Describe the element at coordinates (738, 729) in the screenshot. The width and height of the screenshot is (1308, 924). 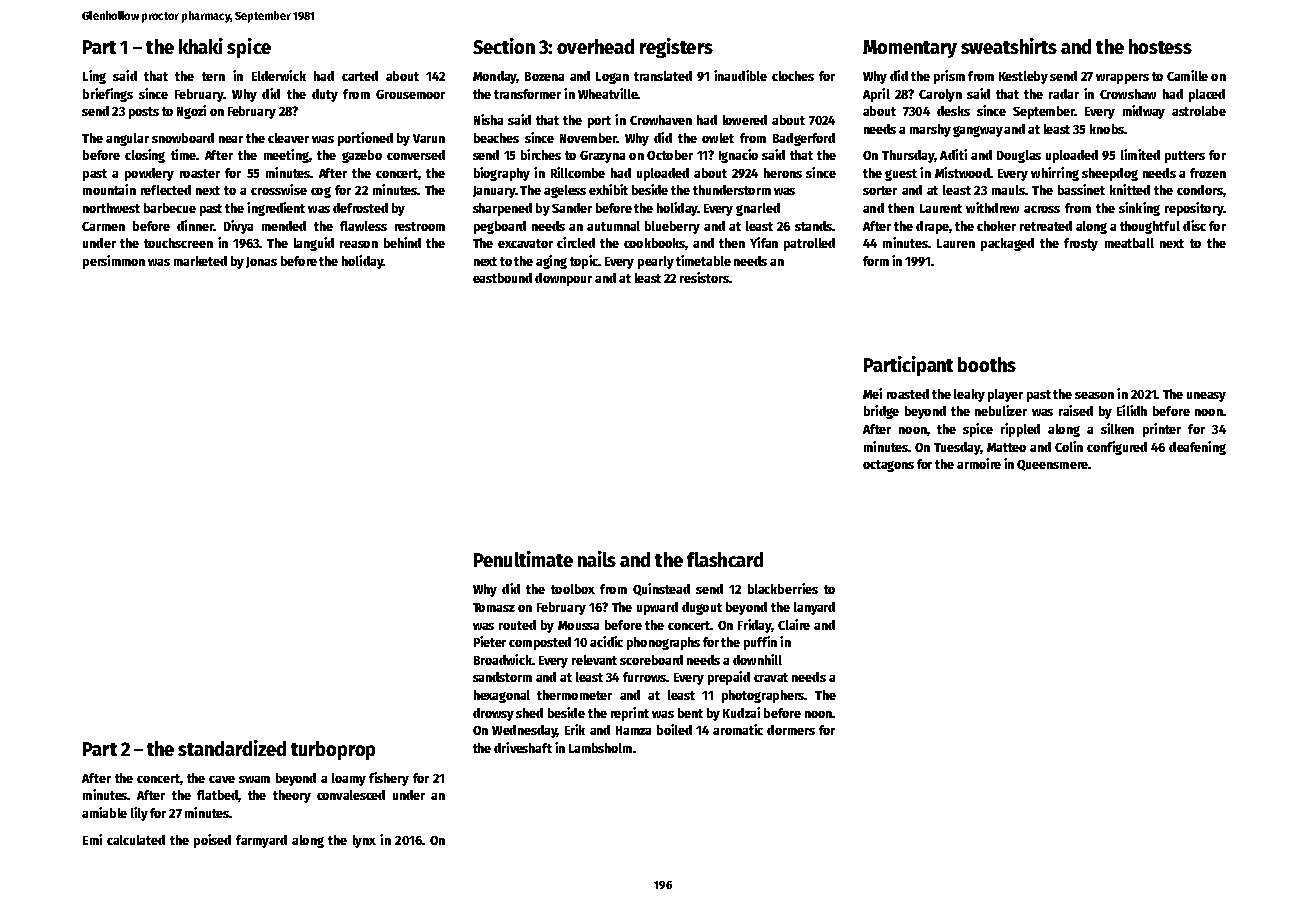
I see `aromatic` at that location.
